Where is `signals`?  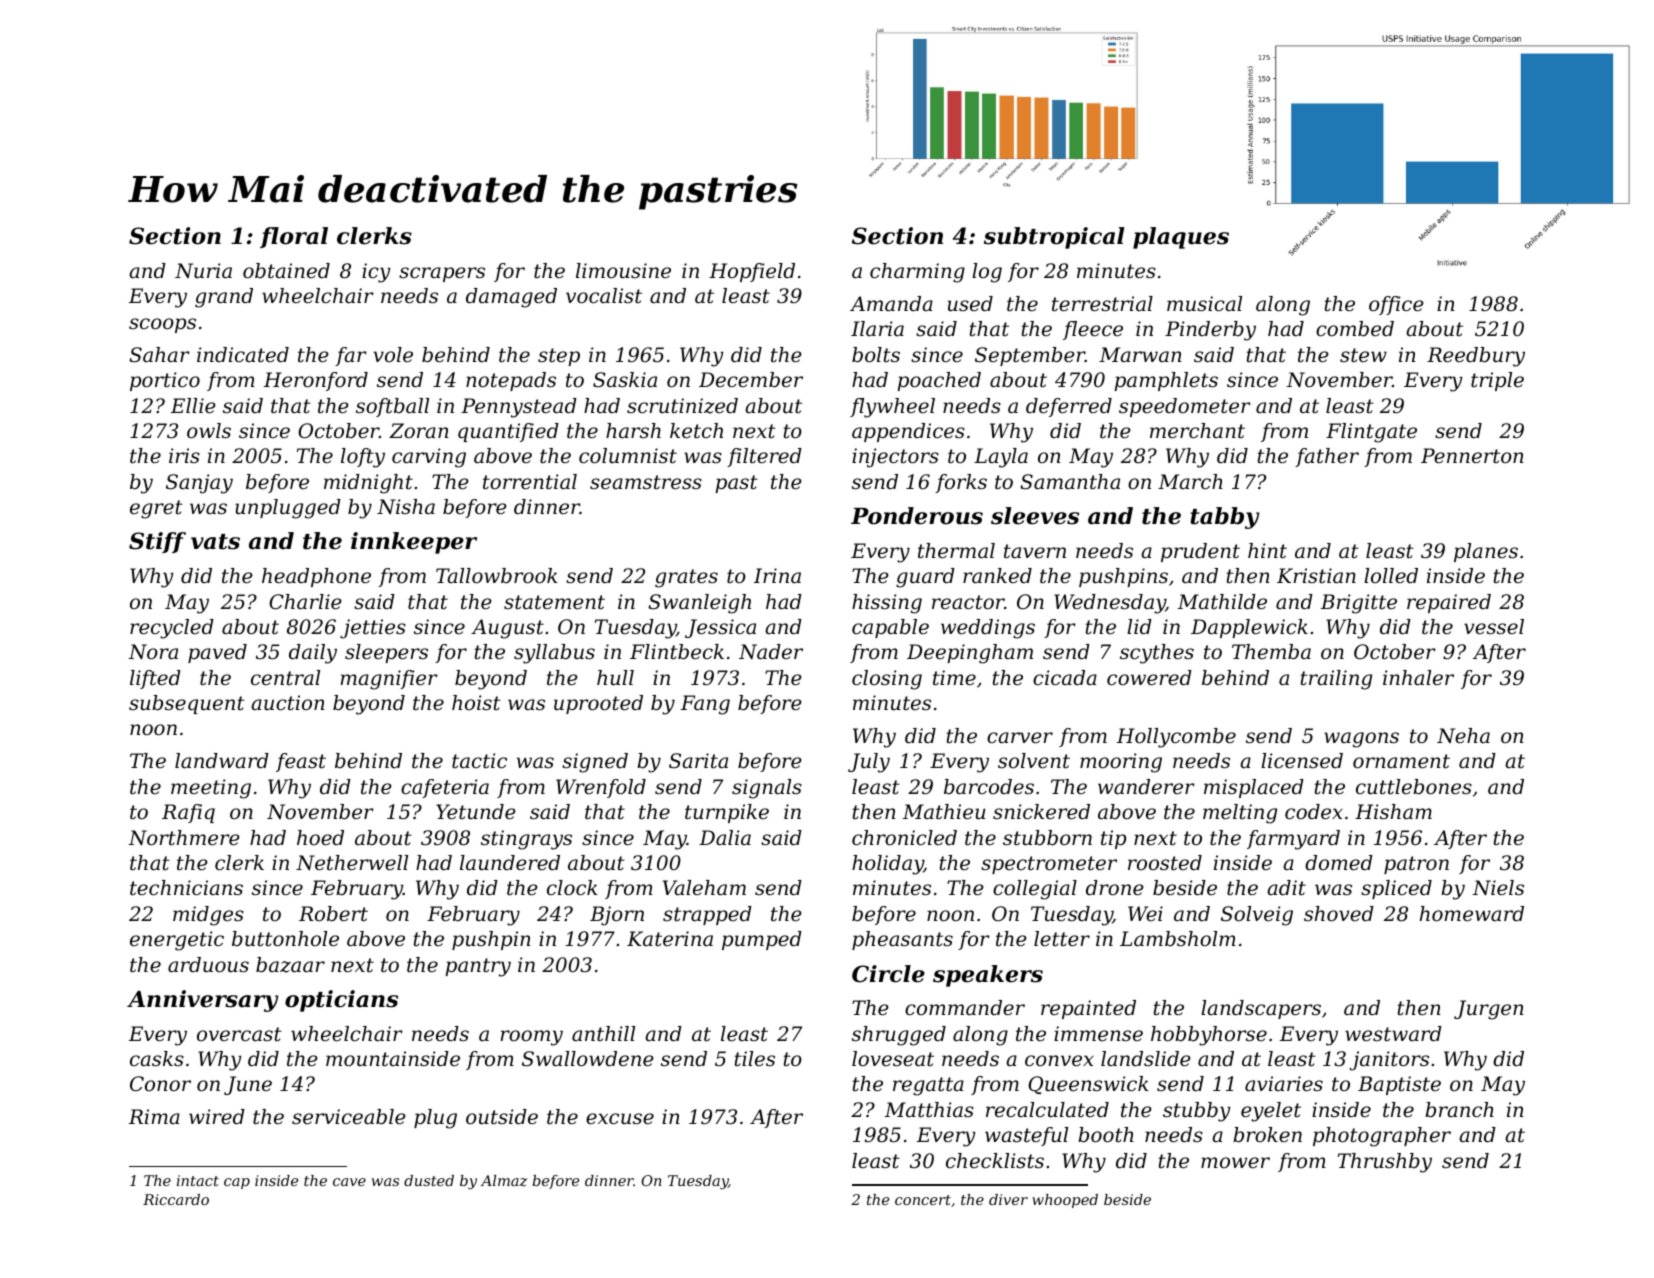 signals is located at coordinates (767, 789).
